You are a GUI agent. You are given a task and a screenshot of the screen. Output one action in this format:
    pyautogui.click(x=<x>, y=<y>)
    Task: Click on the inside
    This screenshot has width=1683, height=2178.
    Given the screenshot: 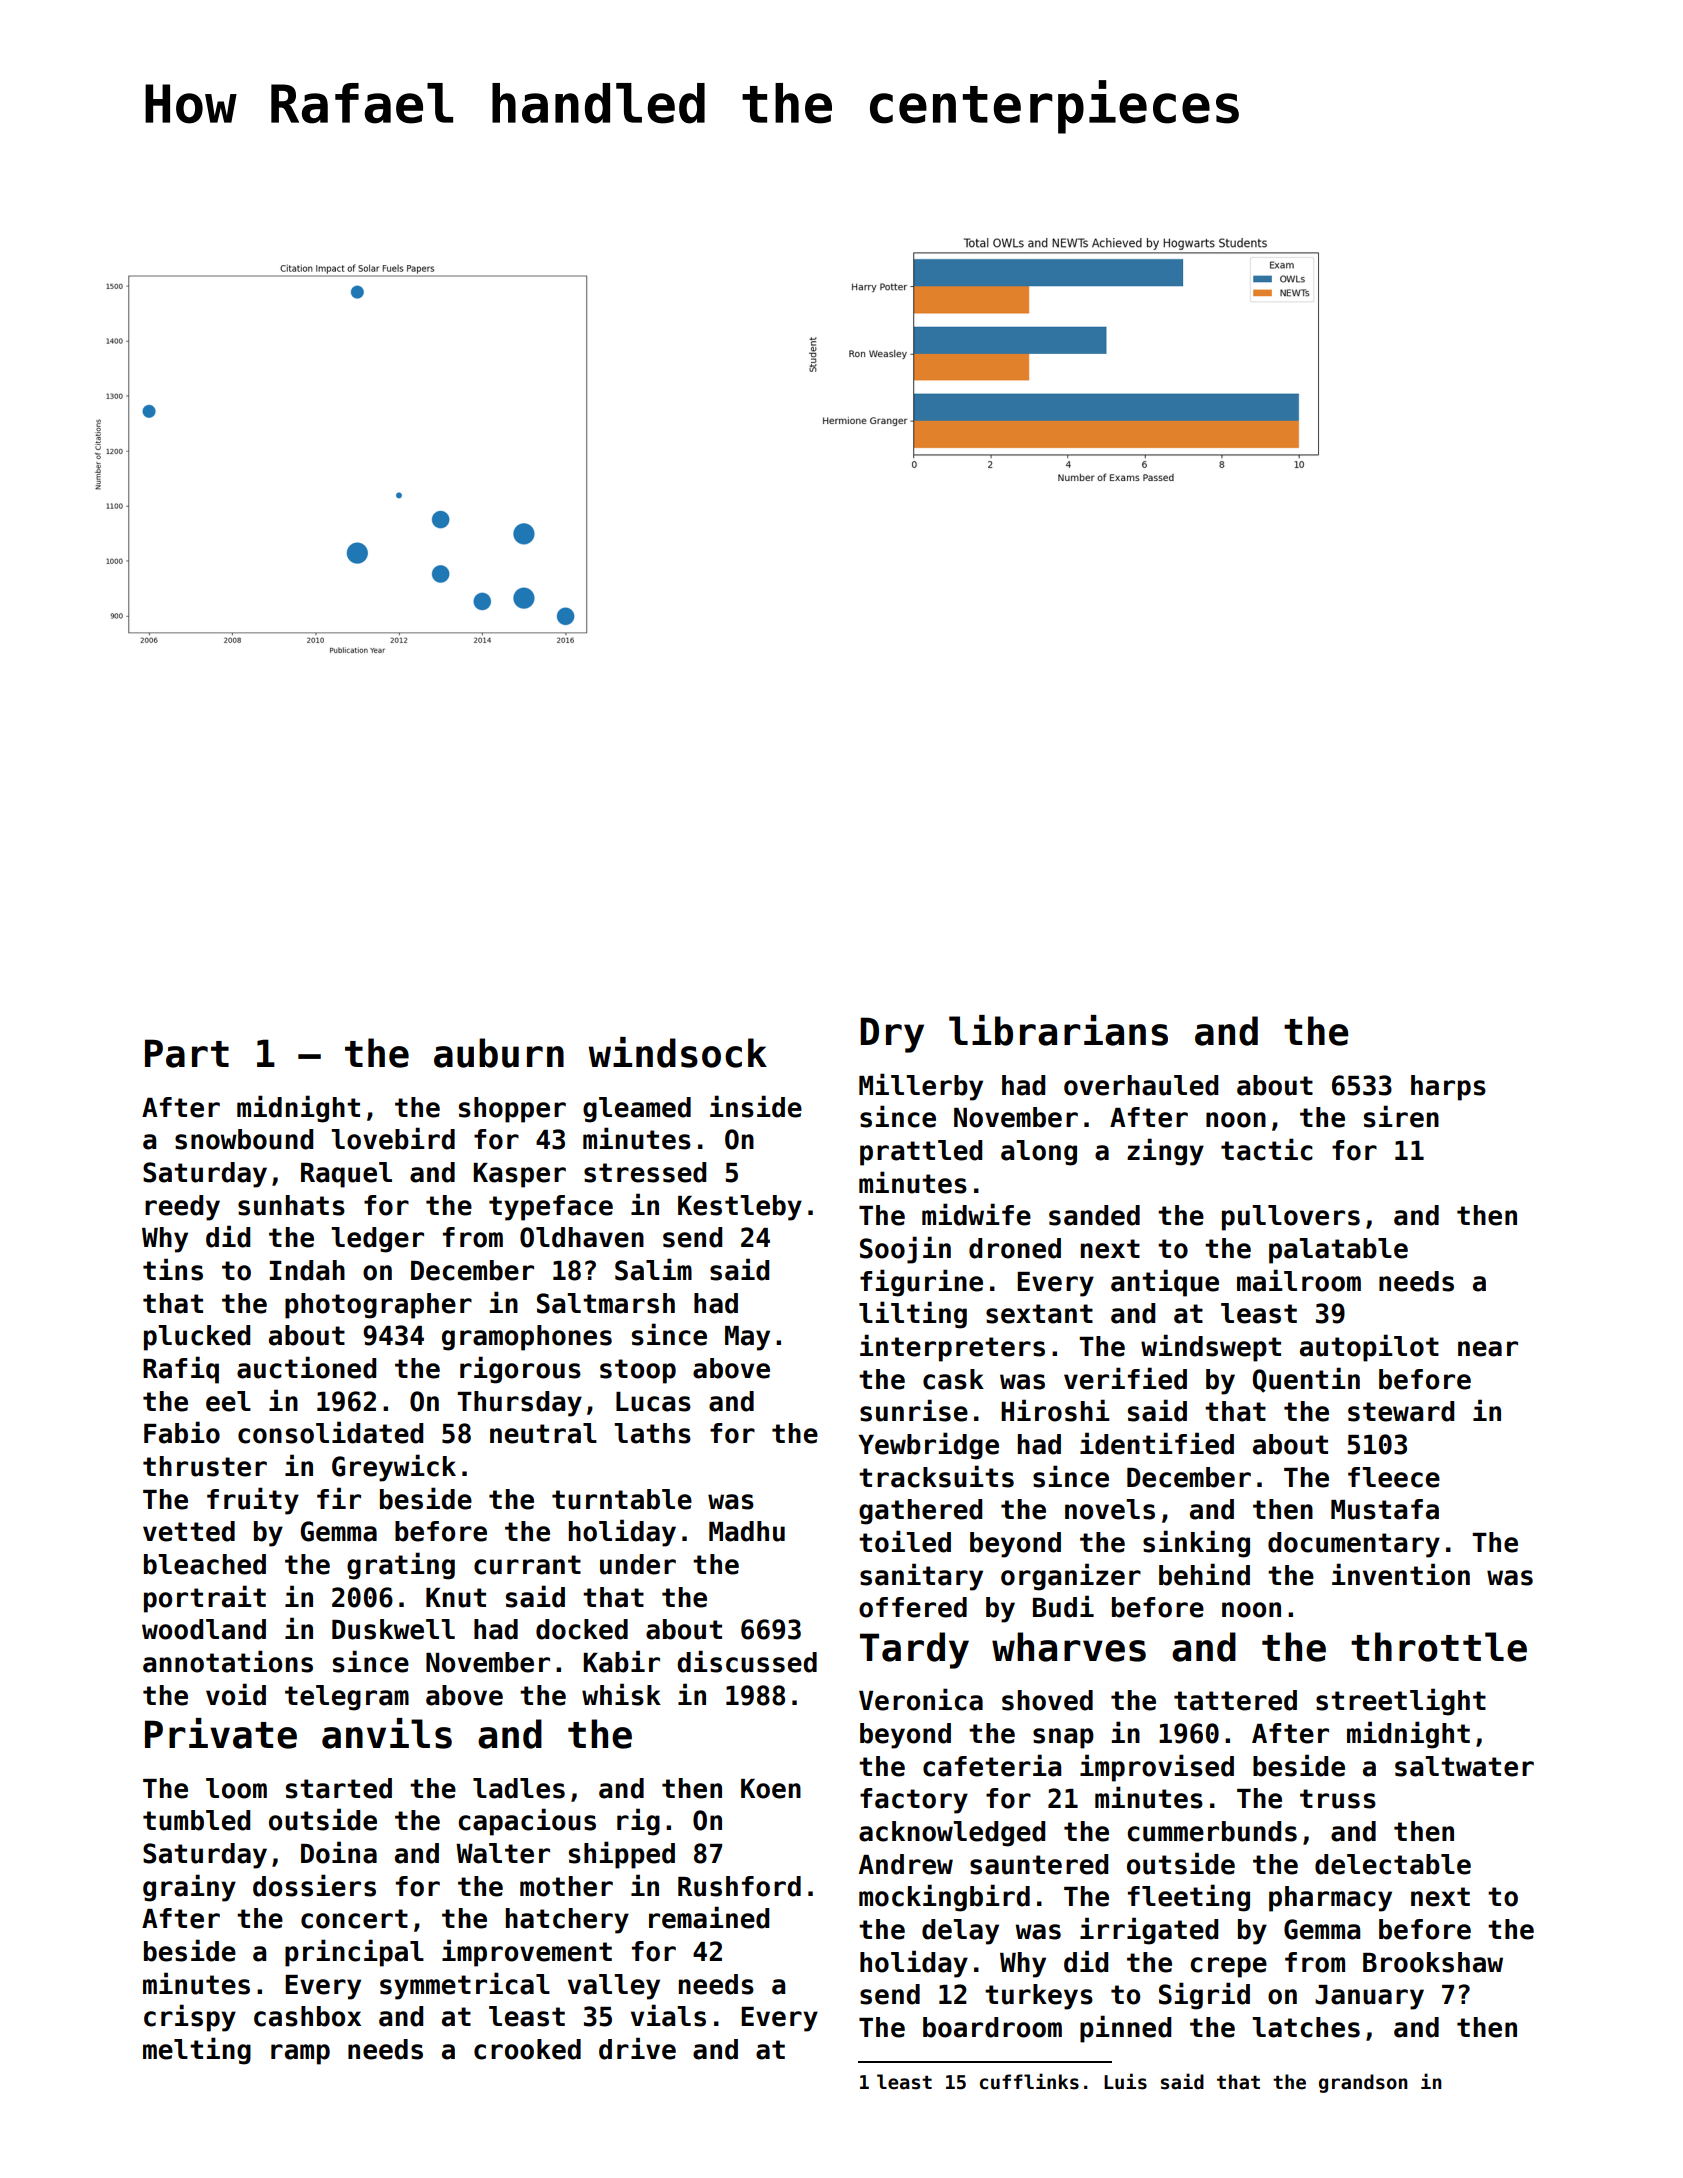 What is the action you would take?
    pyautogui.click(x=756, y=1106)
